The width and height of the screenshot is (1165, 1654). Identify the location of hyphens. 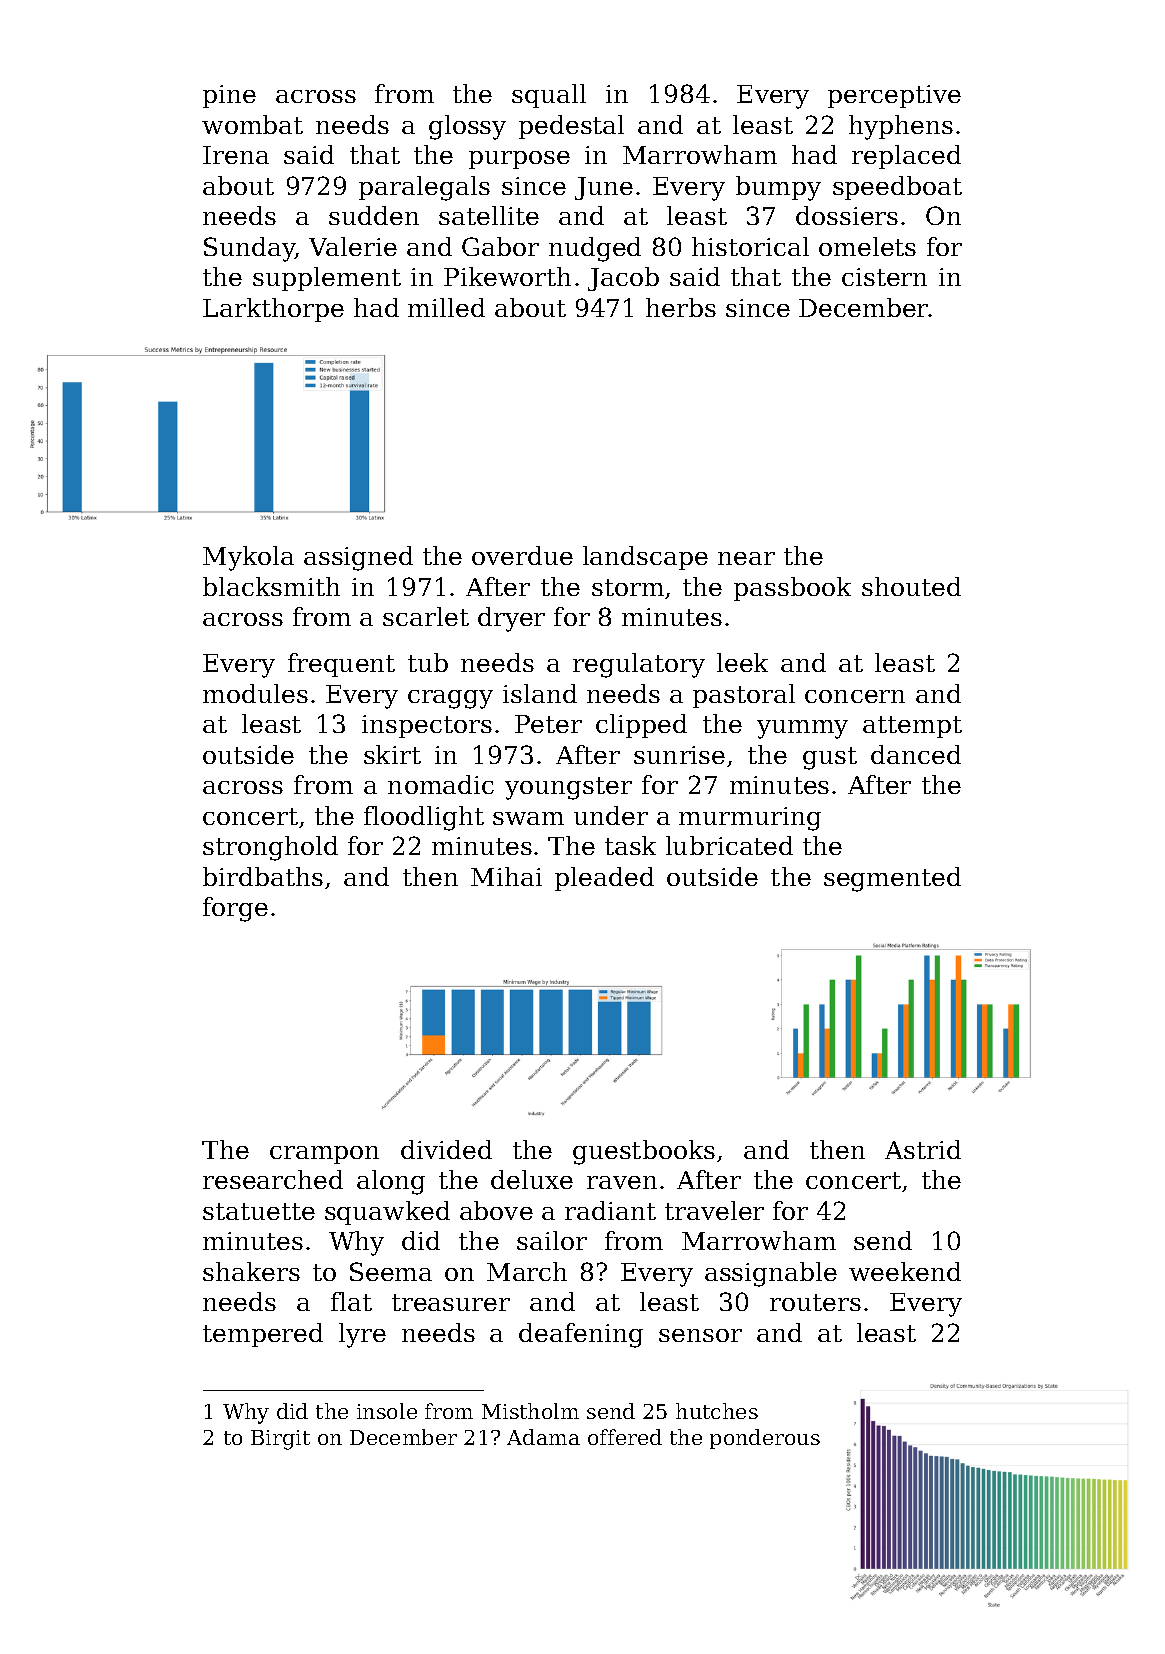
(901, 127).
